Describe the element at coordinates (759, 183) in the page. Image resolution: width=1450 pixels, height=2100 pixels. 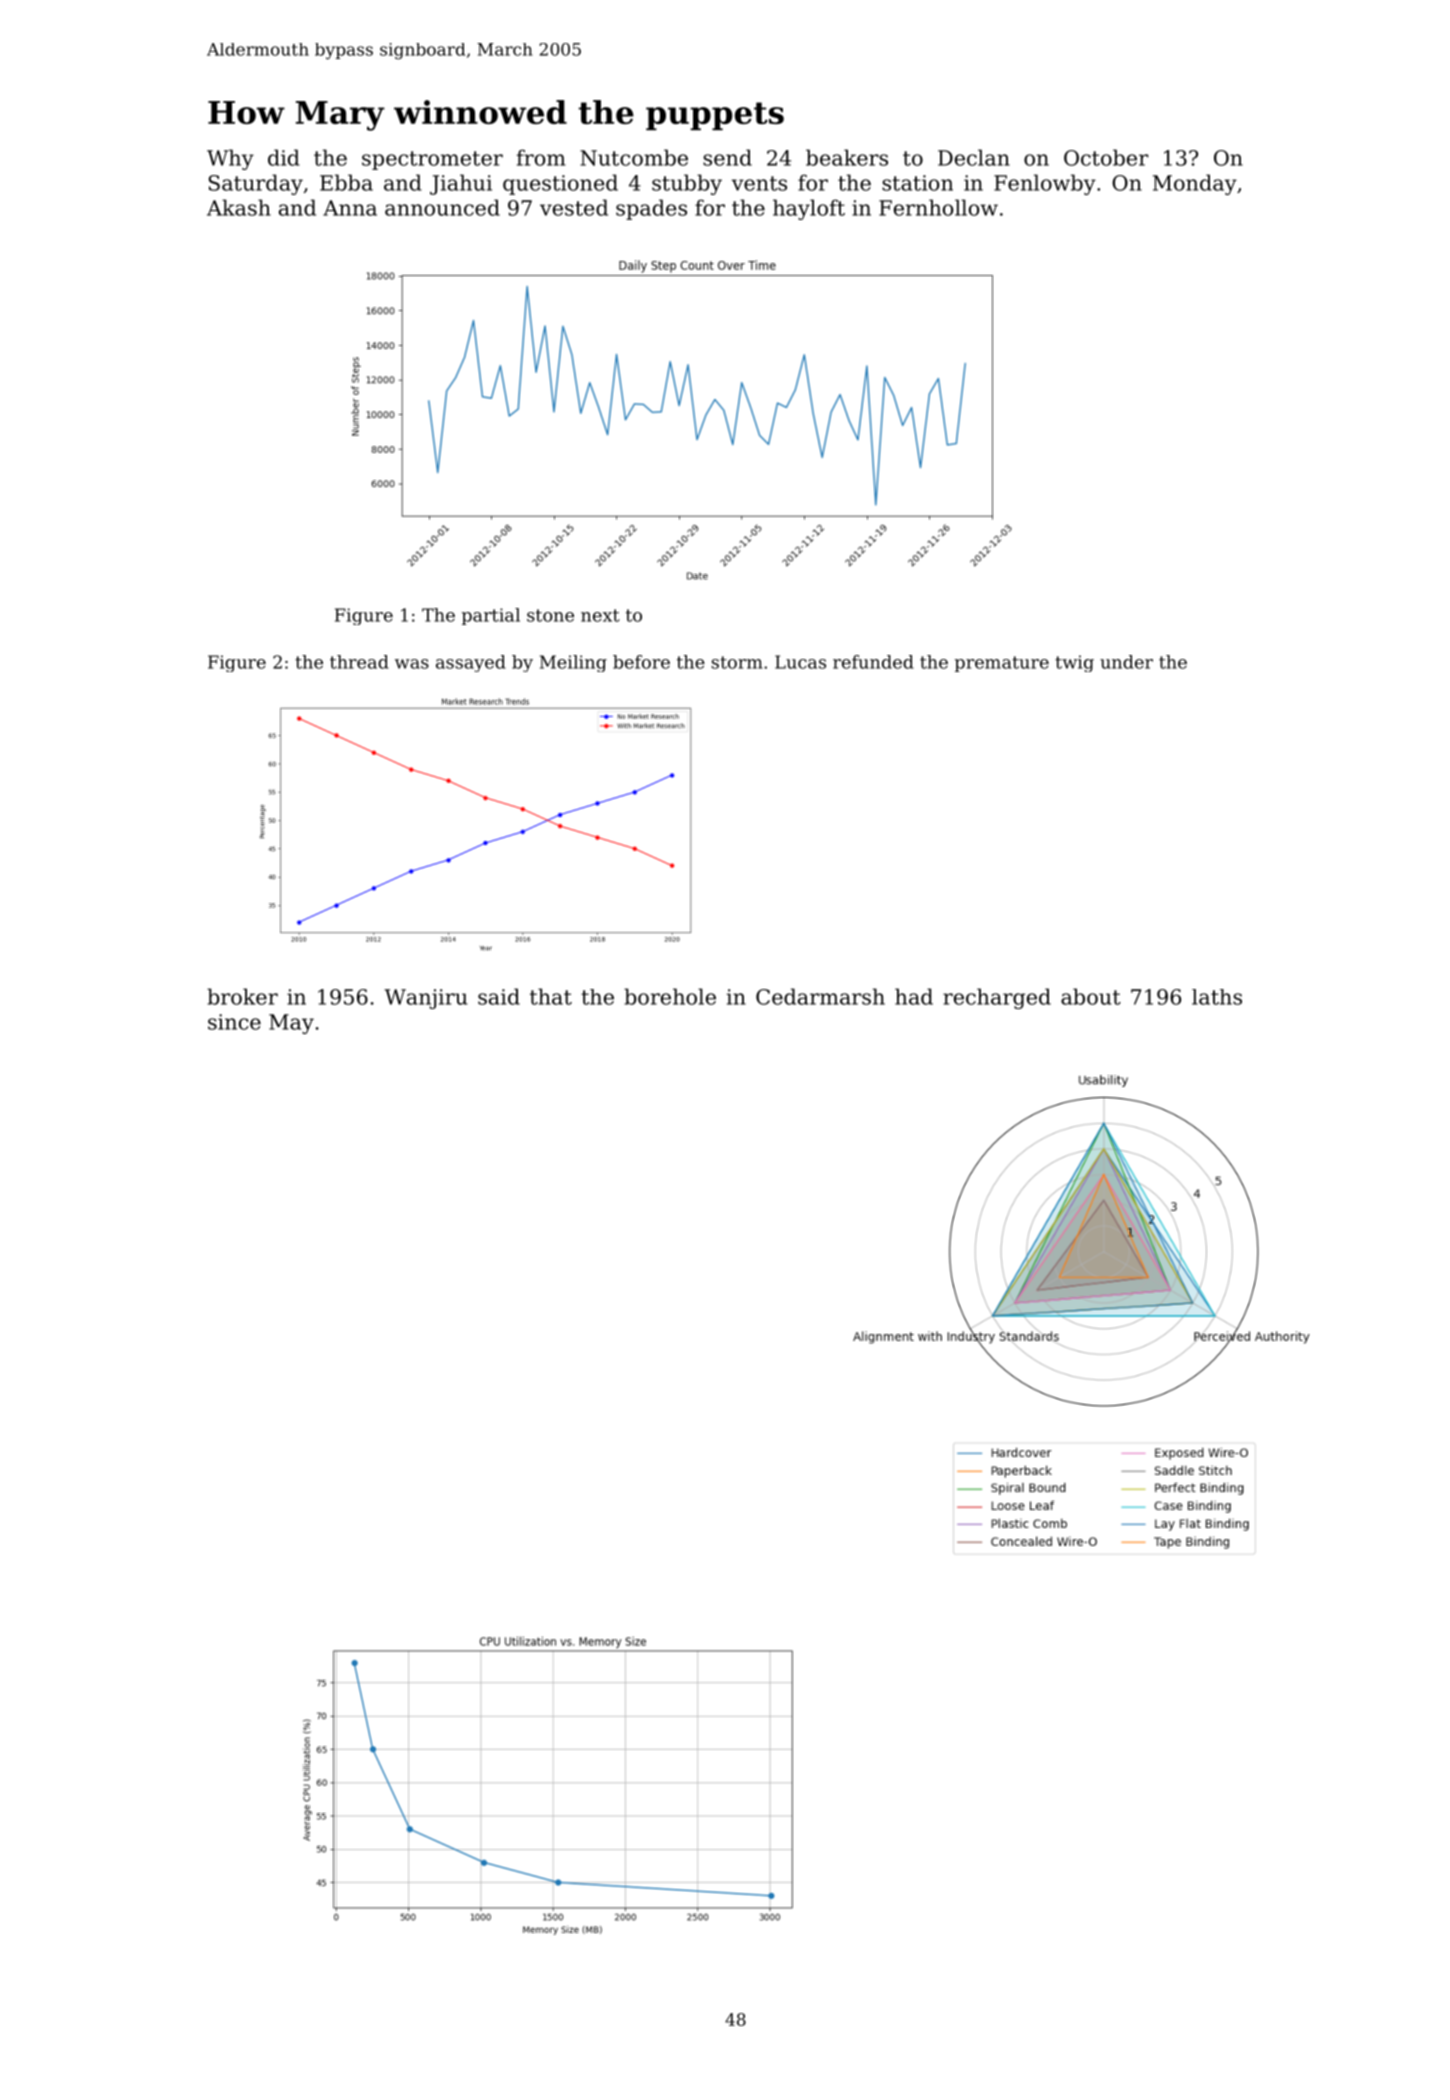
I see `vents` at that location.
